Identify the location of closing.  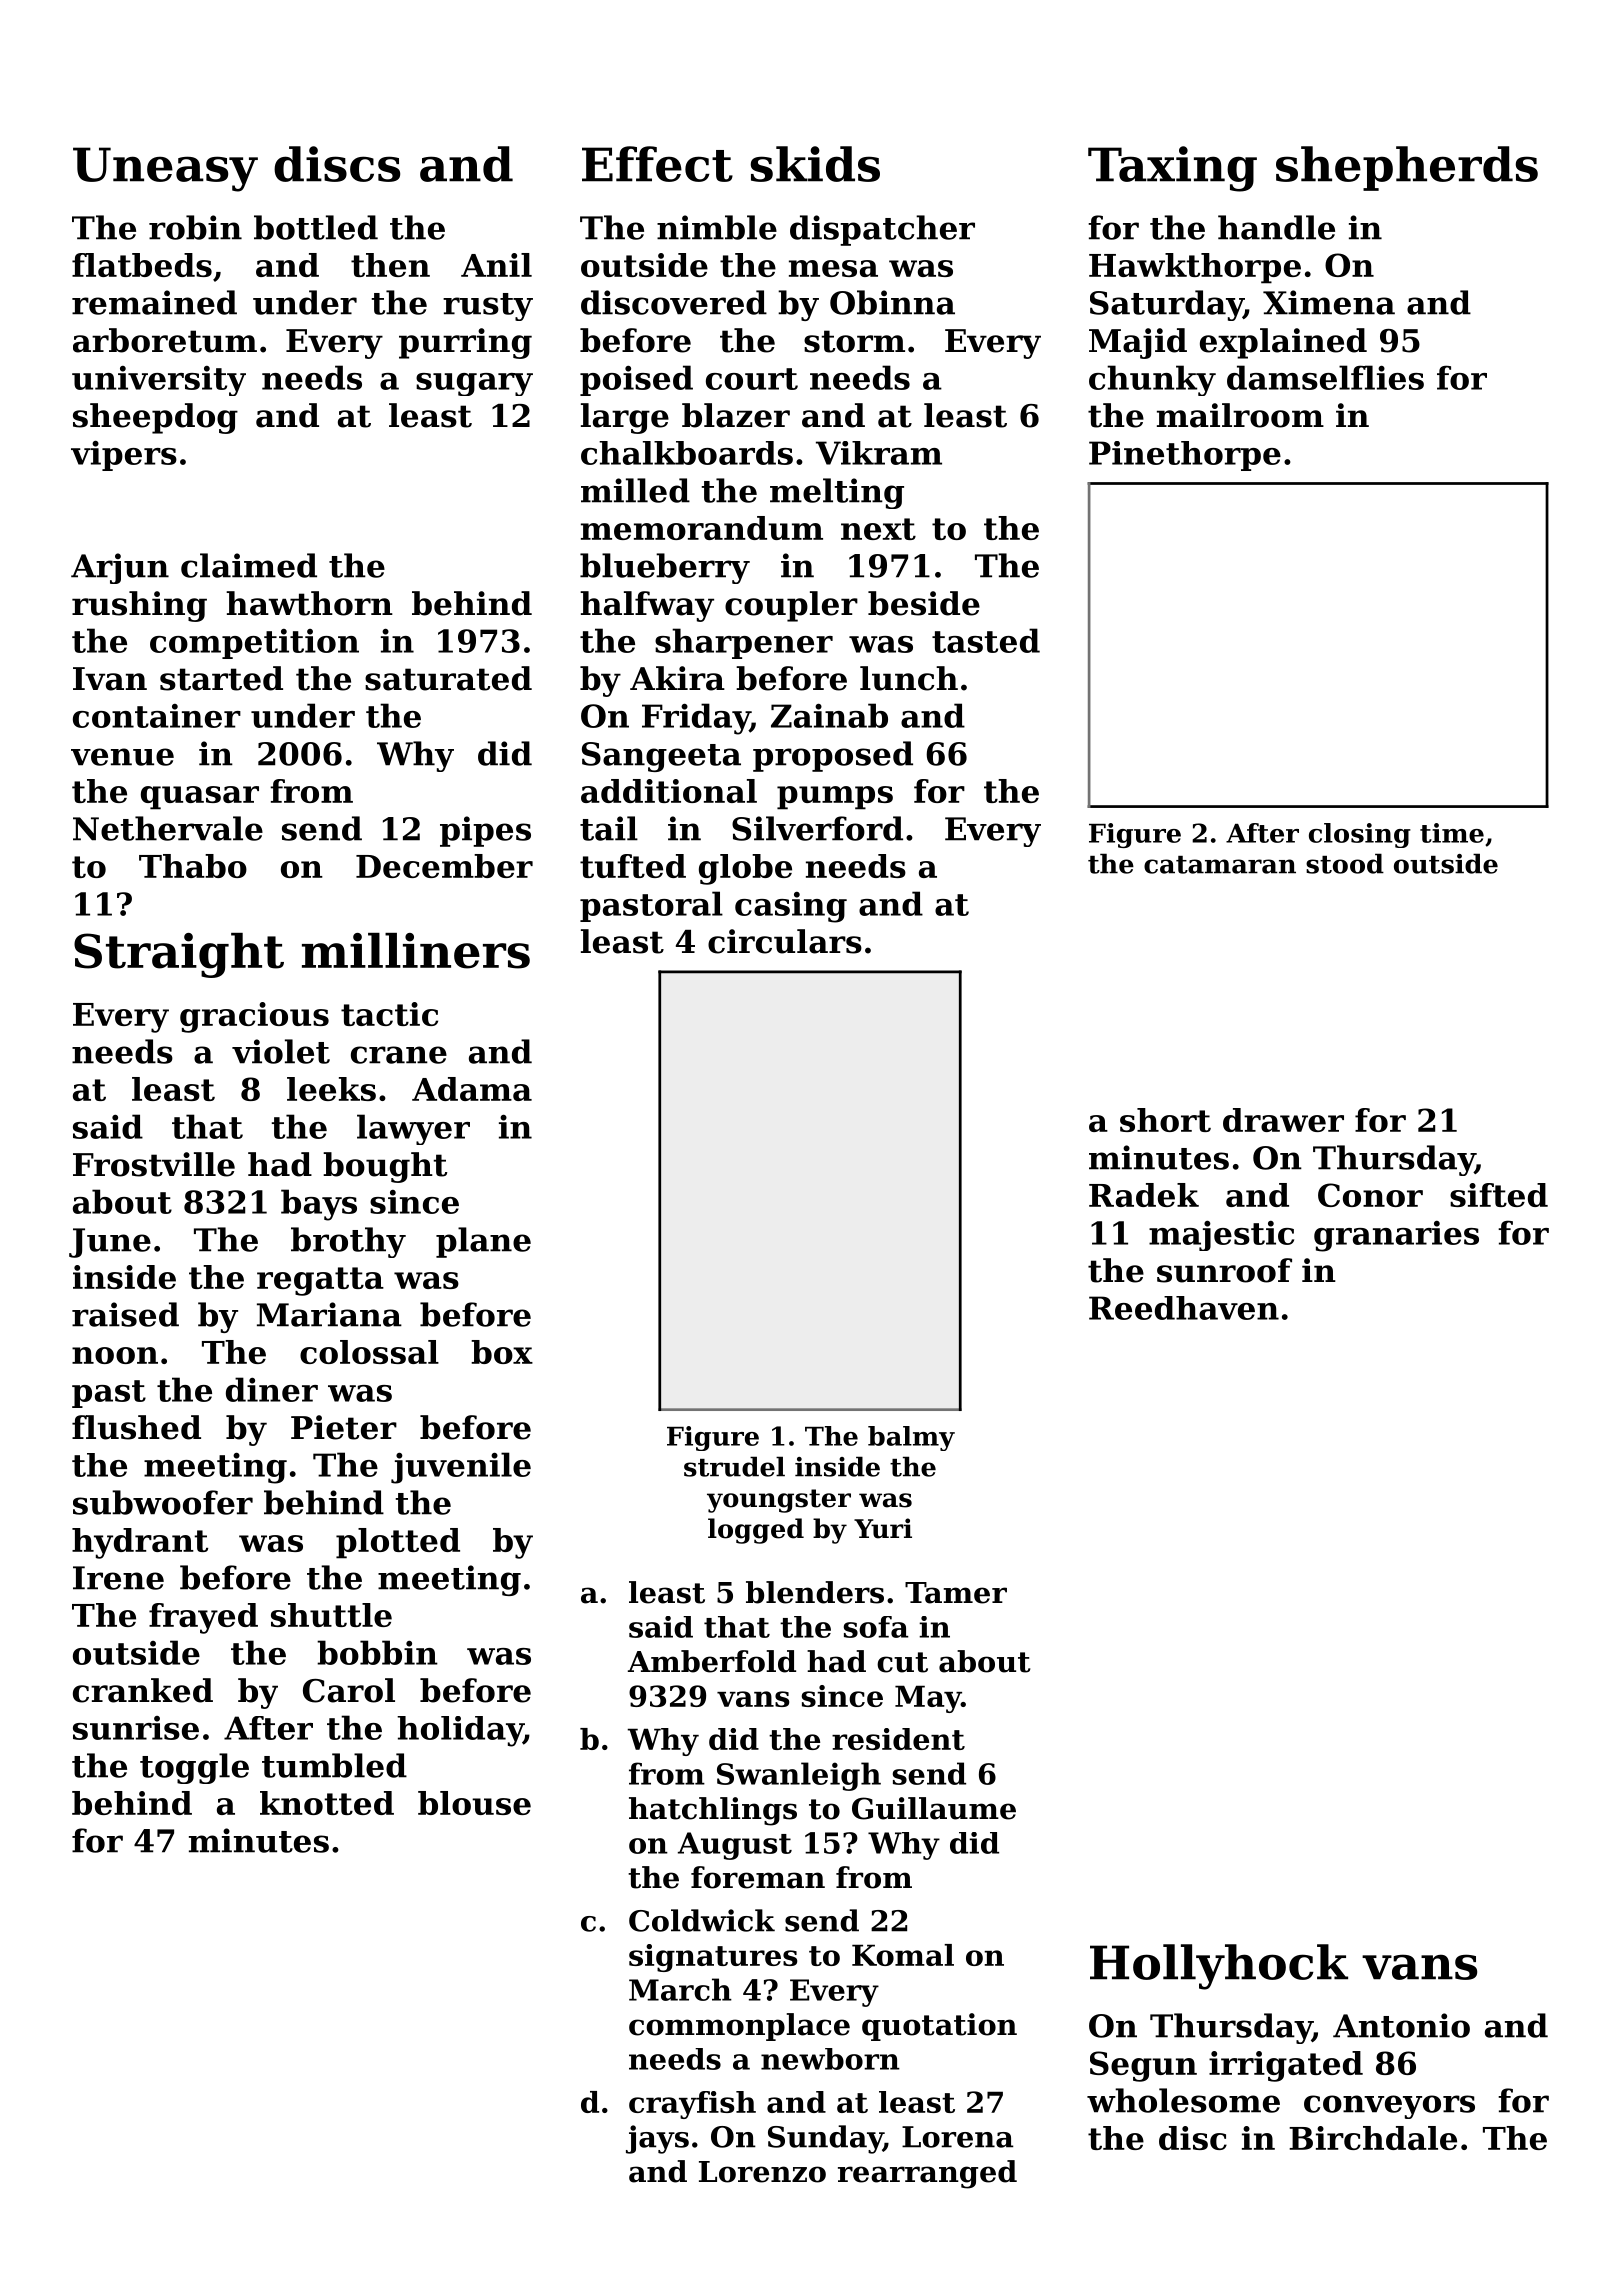
(1360, 835).
